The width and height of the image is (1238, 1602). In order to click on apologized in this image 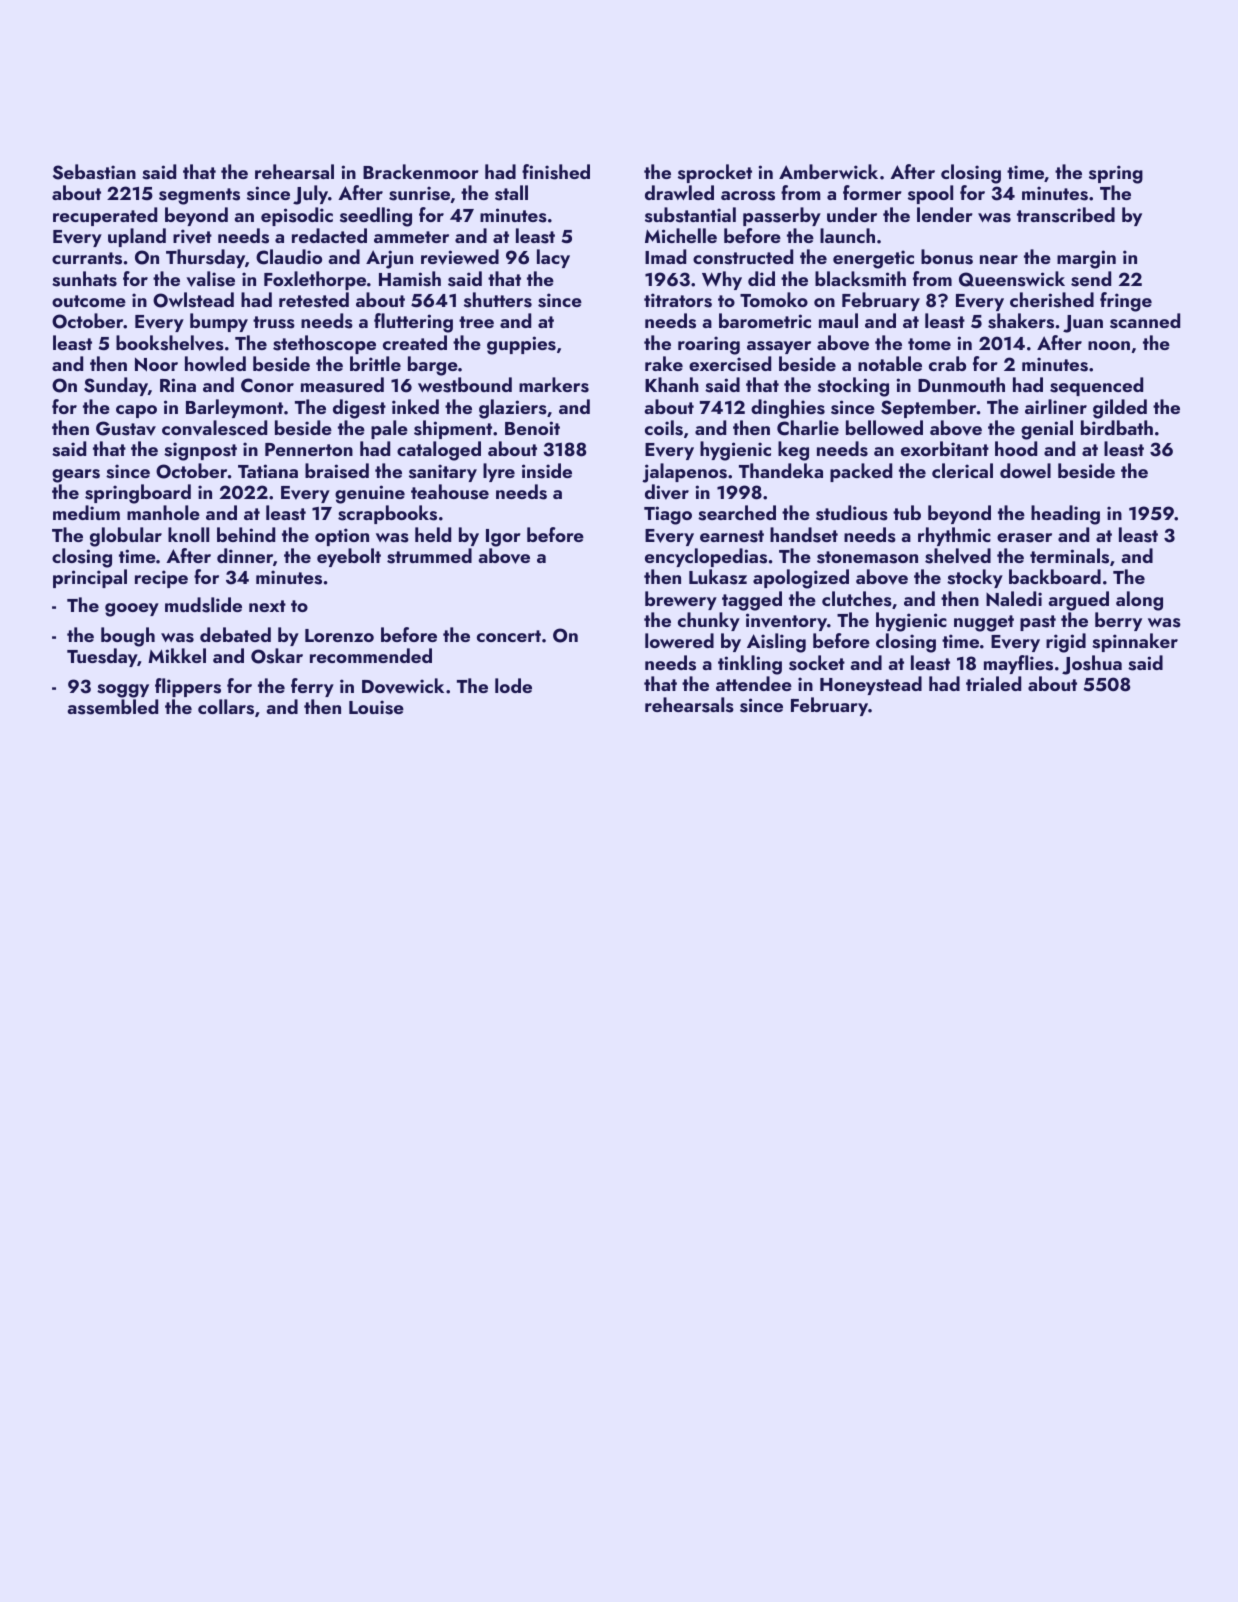, I will do `click(801, 579)`.
